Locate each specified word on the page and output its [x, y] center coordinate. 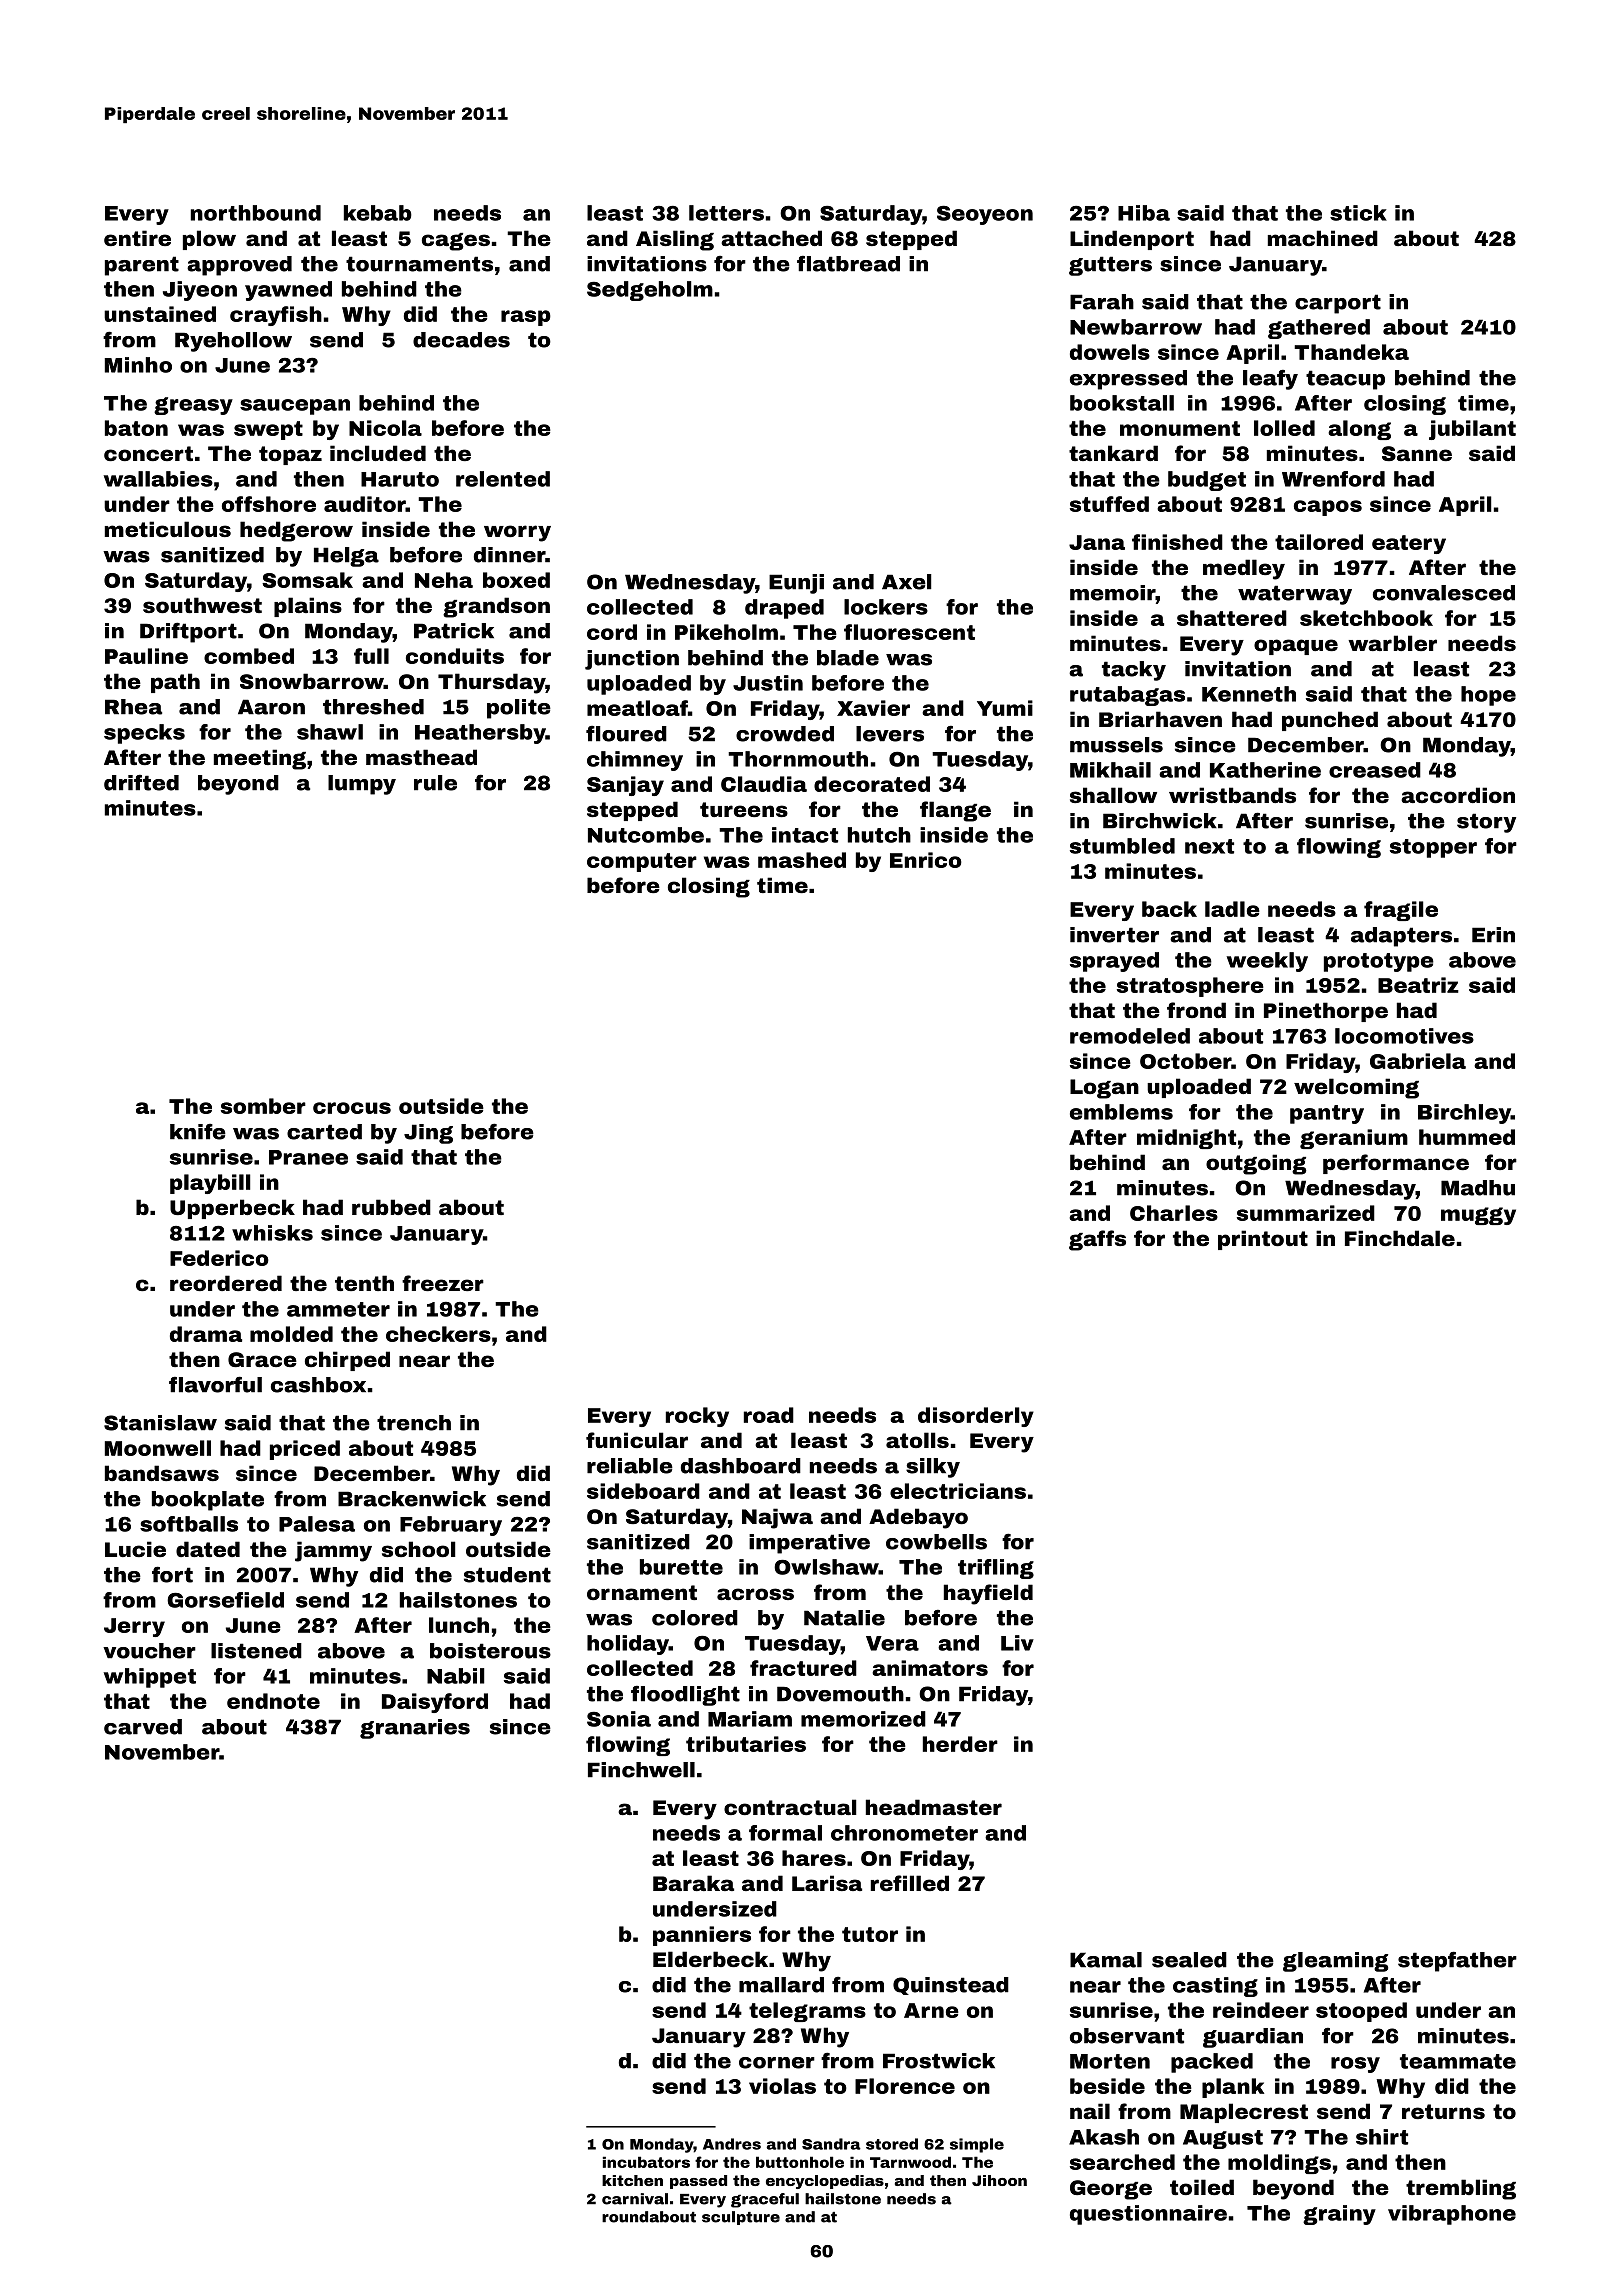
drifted [141, 782]
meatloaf [637, 708]
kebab [378, 213]
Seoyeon [985, 215]
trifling [996, 1569]
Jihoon [999, 2180]
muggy [1478, 1216]
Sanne [1417, 453]
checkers [438, 1334]
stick [1358, 213]
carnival [635, 2199]
